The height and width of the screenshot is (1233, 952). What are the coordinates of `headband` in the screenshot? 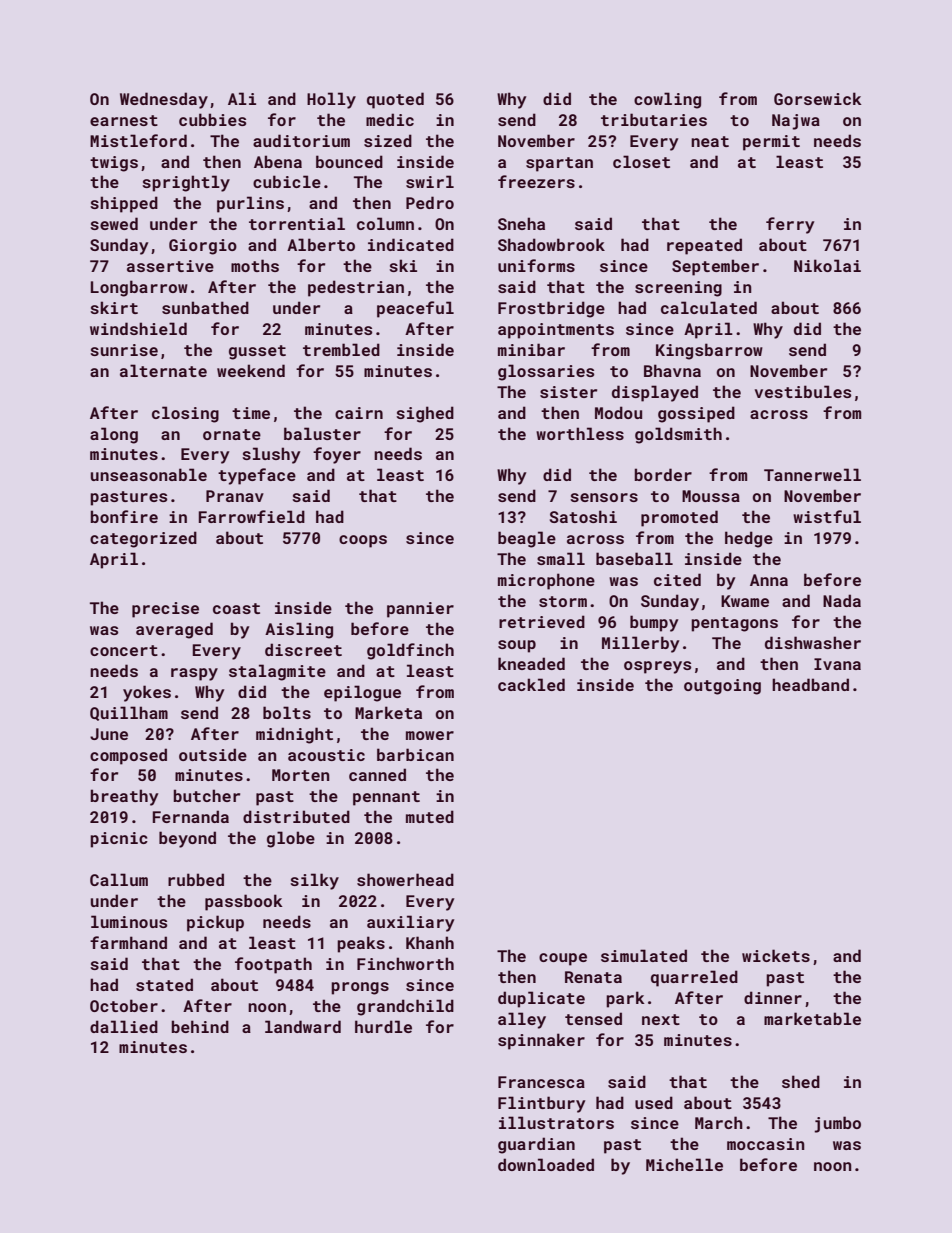 It's located at (810, 684).
